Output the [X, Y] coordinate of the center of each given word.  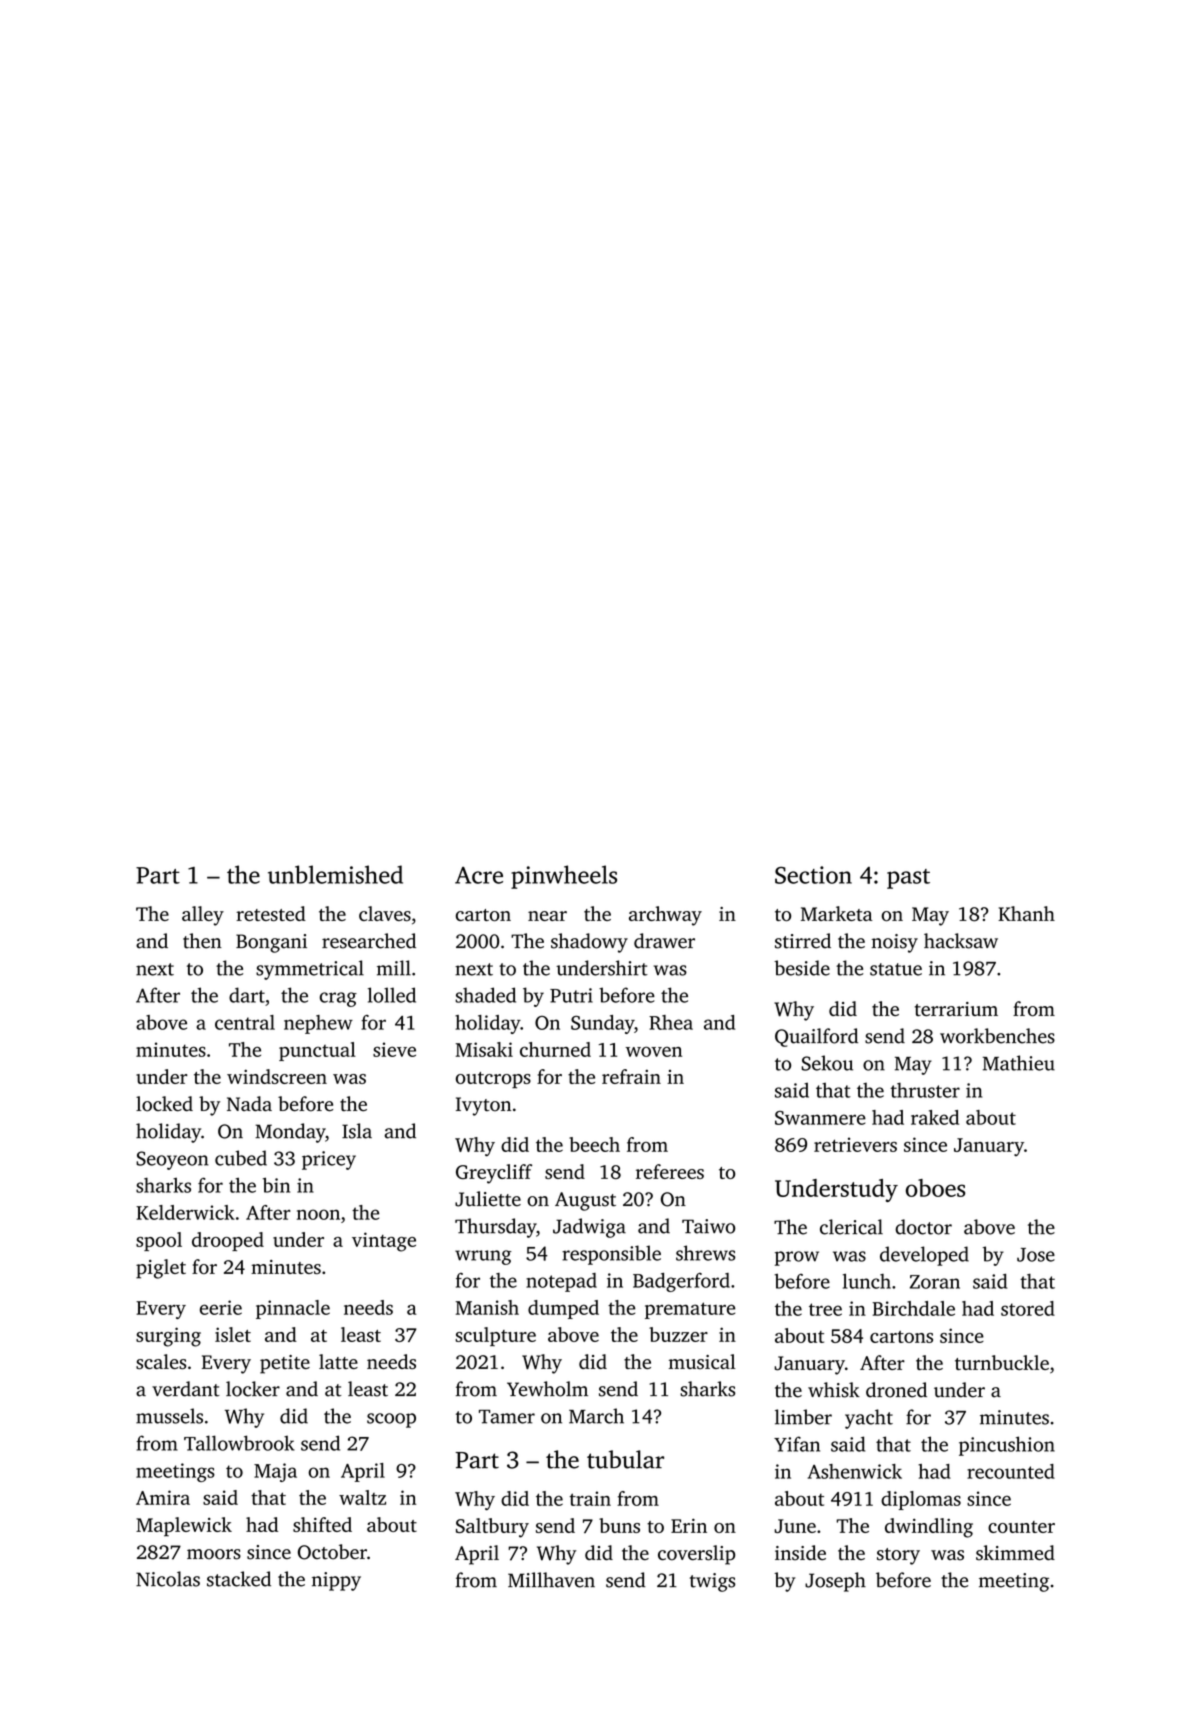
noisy [894, 943]
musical [702, 1361]
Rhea [671, 1022]
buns [619, 1525]
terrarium [956, 1009]
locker [253, 1389]
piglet [161, 1269]
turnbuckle [1002, 1362]
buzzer [678, 1334]
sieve [394, 1049]
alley [203, 916]
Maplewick [184, 1527]
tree [825, 1309]
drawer [664, 941]
